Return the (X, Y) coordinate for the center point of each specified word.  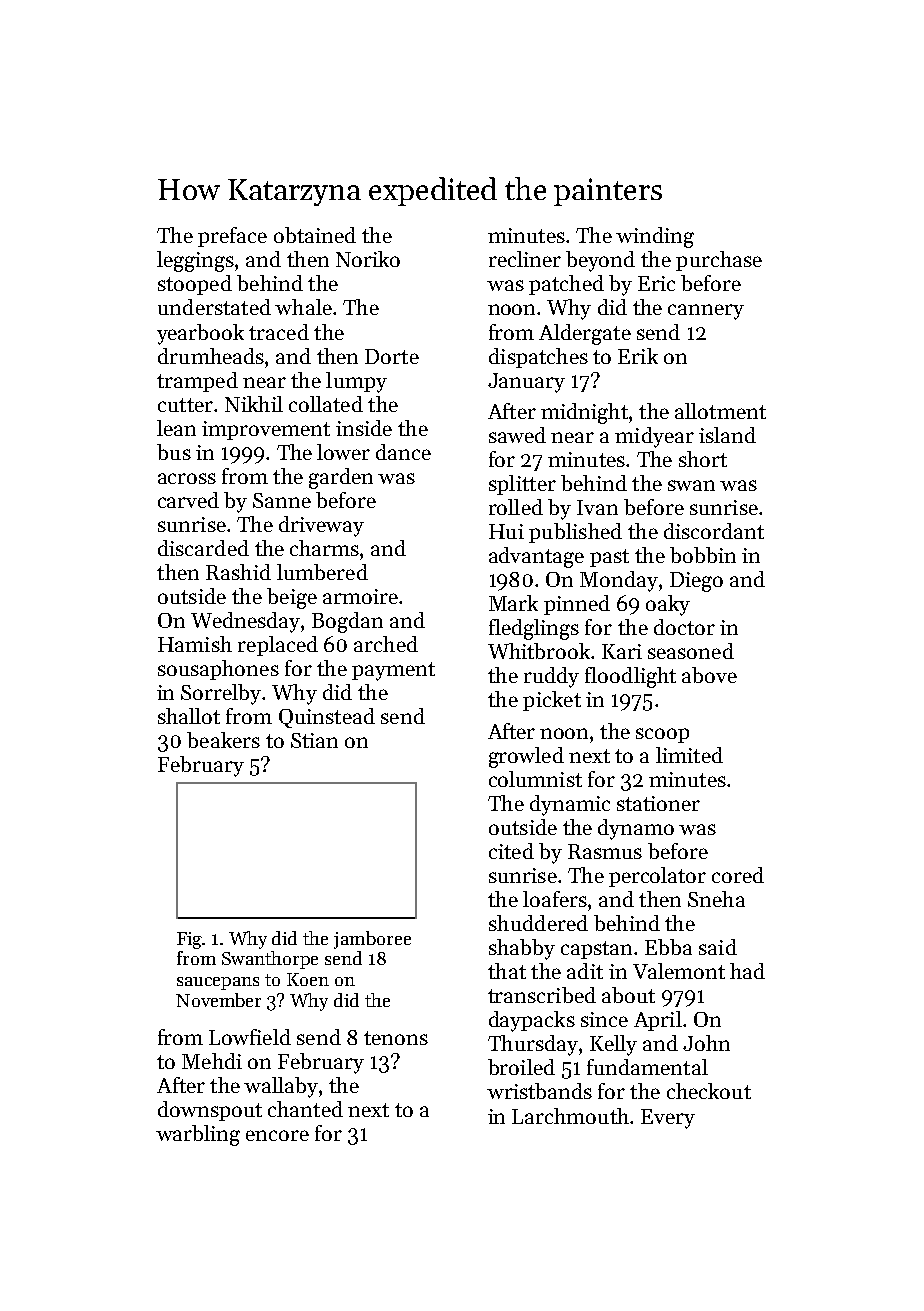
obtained (315, 235)
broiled (521, 1067)
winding (655, 237)
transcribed (542, 995)
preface (232, 237)
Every (668, 1119)
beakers (223, 740)
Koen (308, 979)
